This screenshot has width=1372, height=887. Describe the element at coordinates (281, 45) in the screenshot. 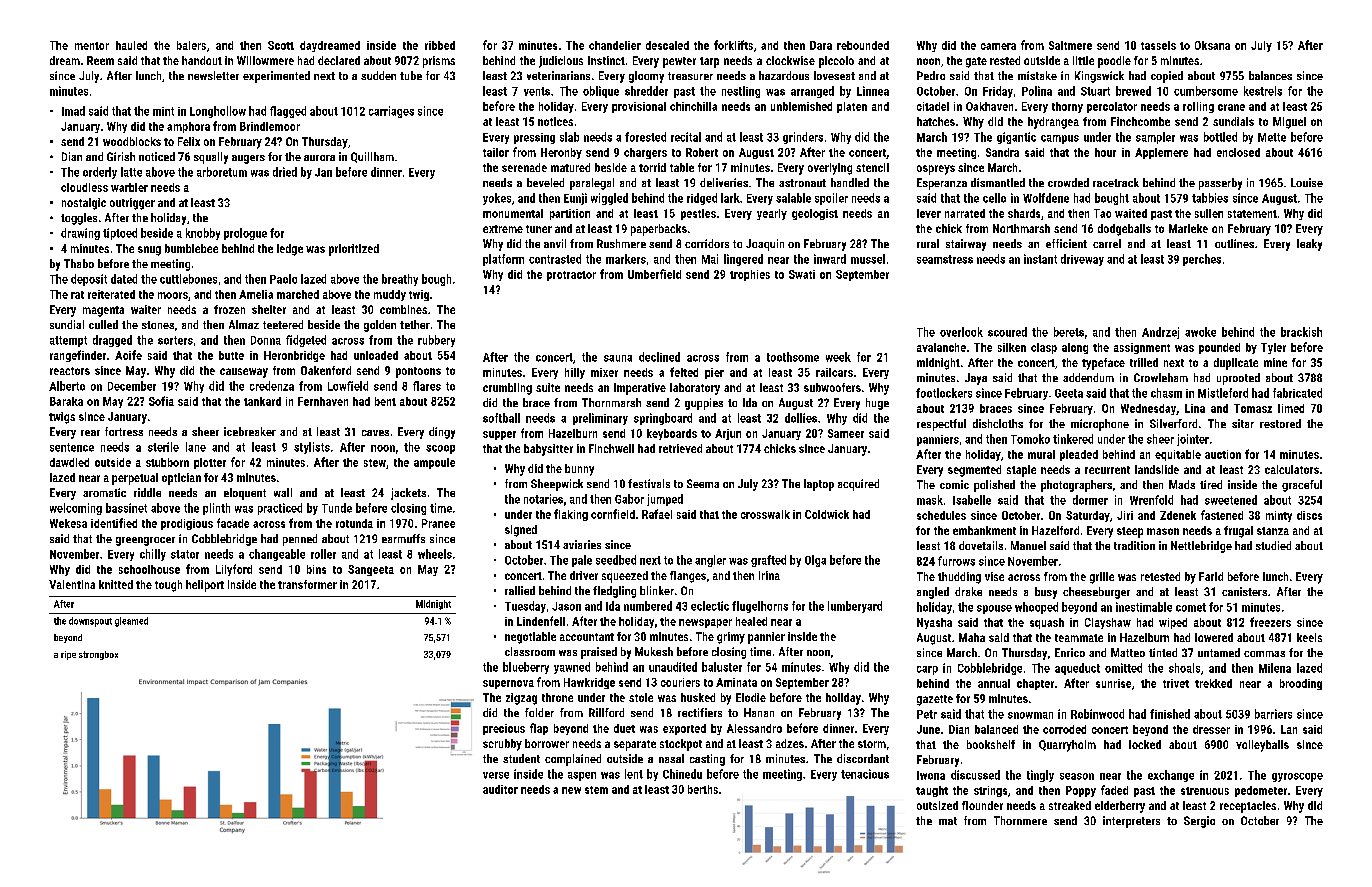

I see `Scott` at that location.
